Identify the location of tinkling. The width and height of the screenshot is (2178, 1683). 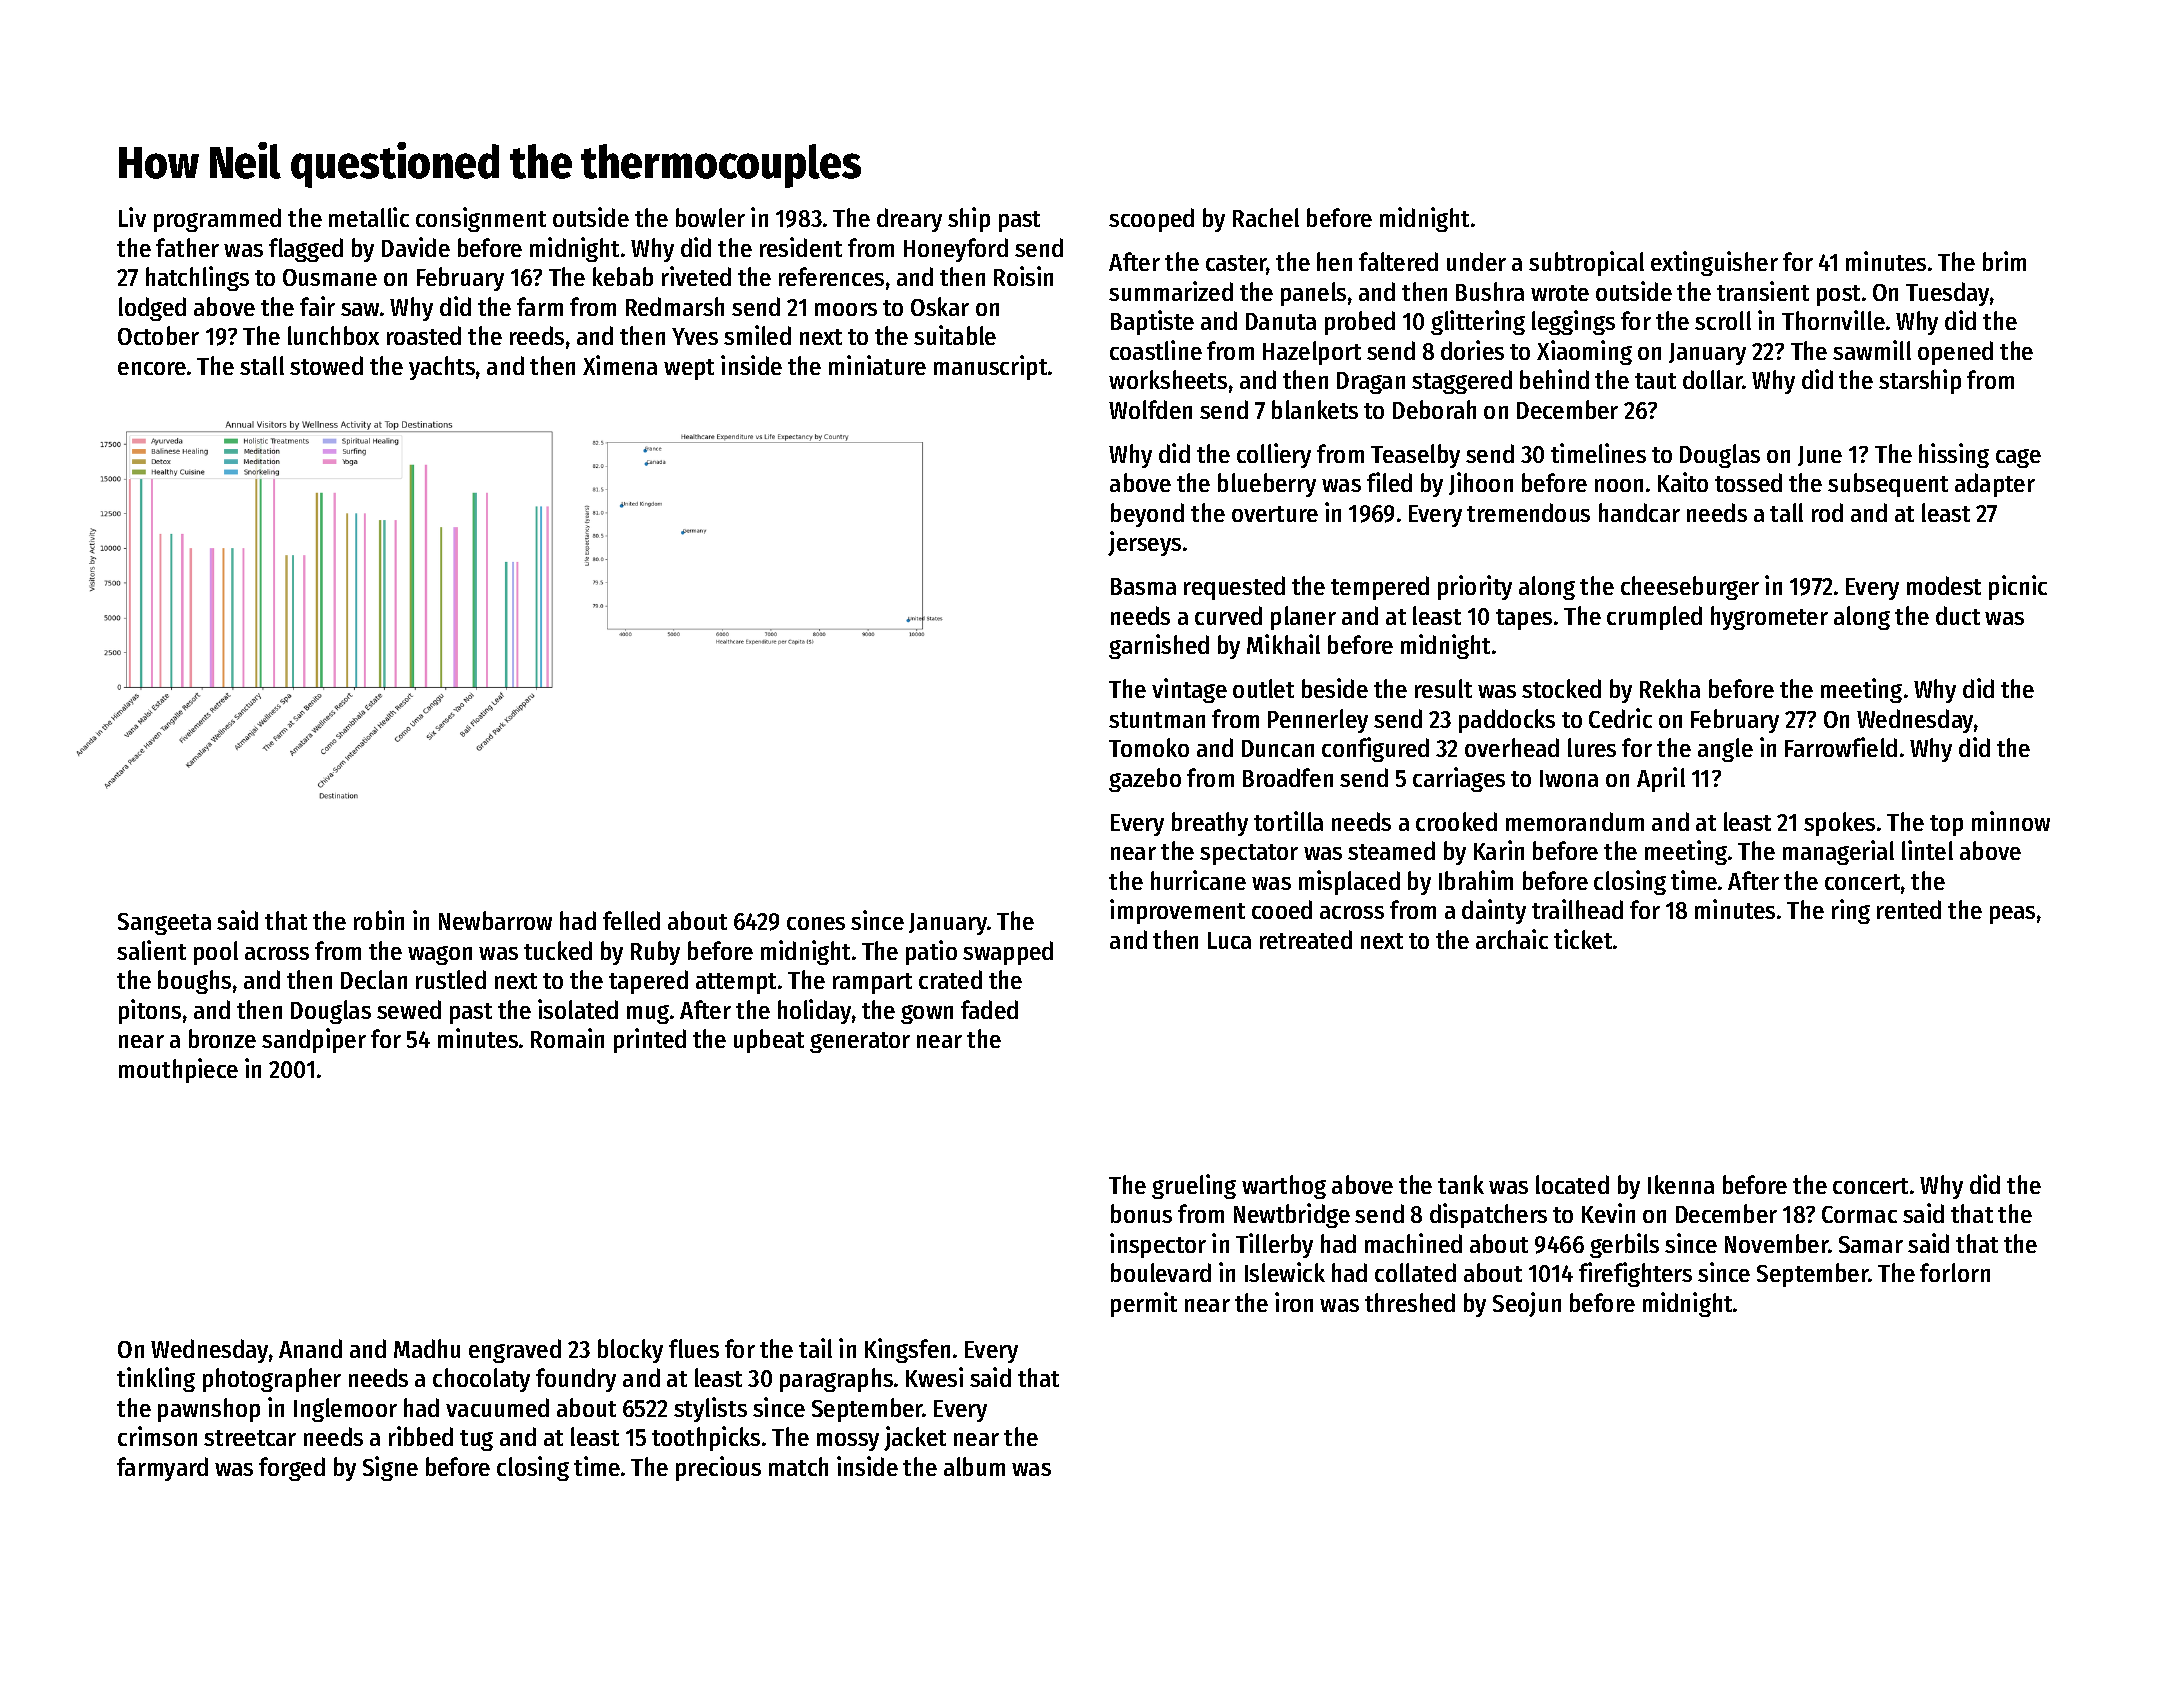
(156, 1379).
